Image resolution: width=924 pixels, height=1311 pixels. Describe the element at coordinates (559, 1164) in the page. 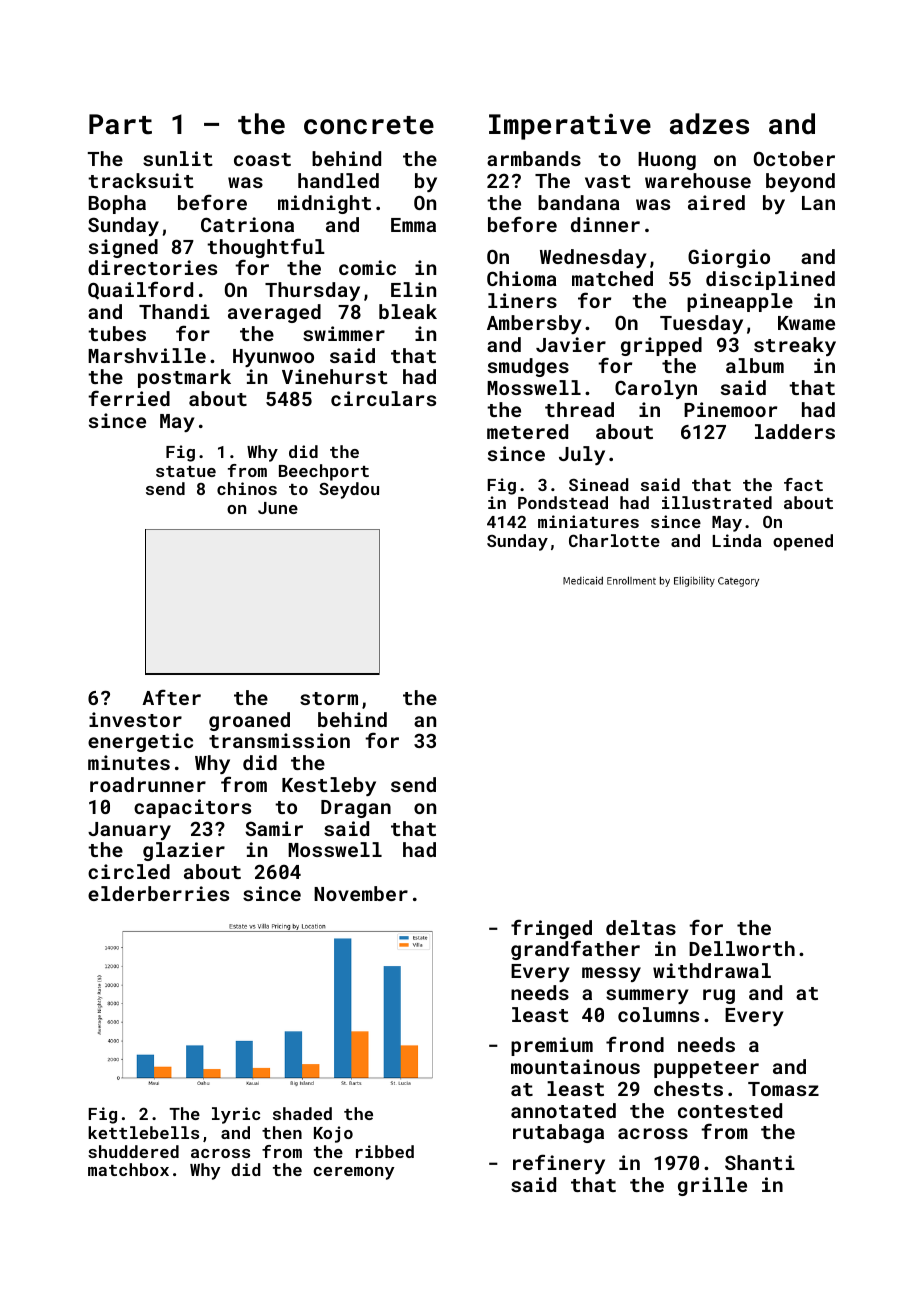

I see `refinery` at that location.
